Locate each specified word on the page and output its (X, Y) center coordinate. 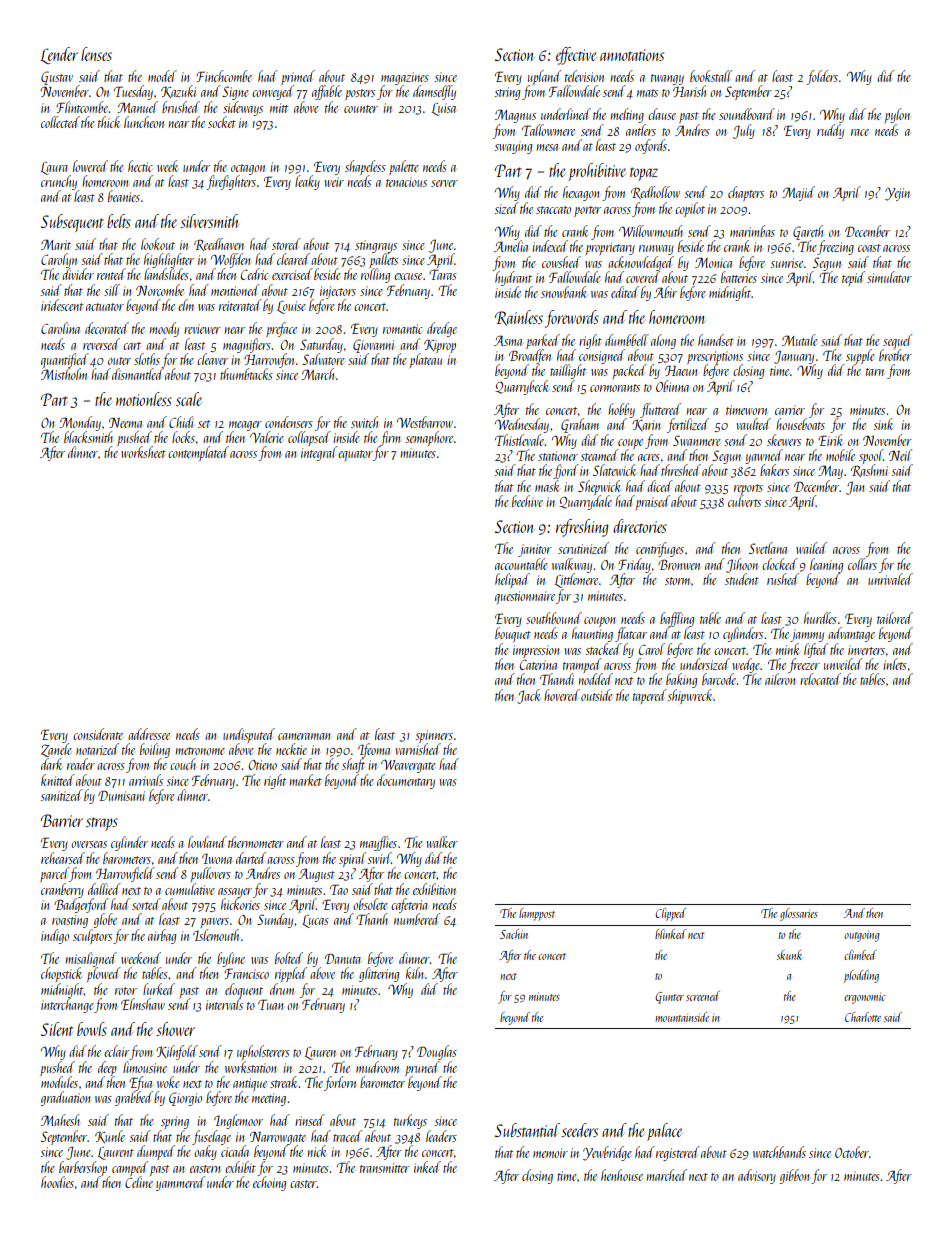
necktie (291, 749)
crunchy (59, 182)
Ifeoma (374, 750)
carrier (790, 410)
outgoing (862, 936)
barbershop (83, 1168)
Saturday (321, 345)
